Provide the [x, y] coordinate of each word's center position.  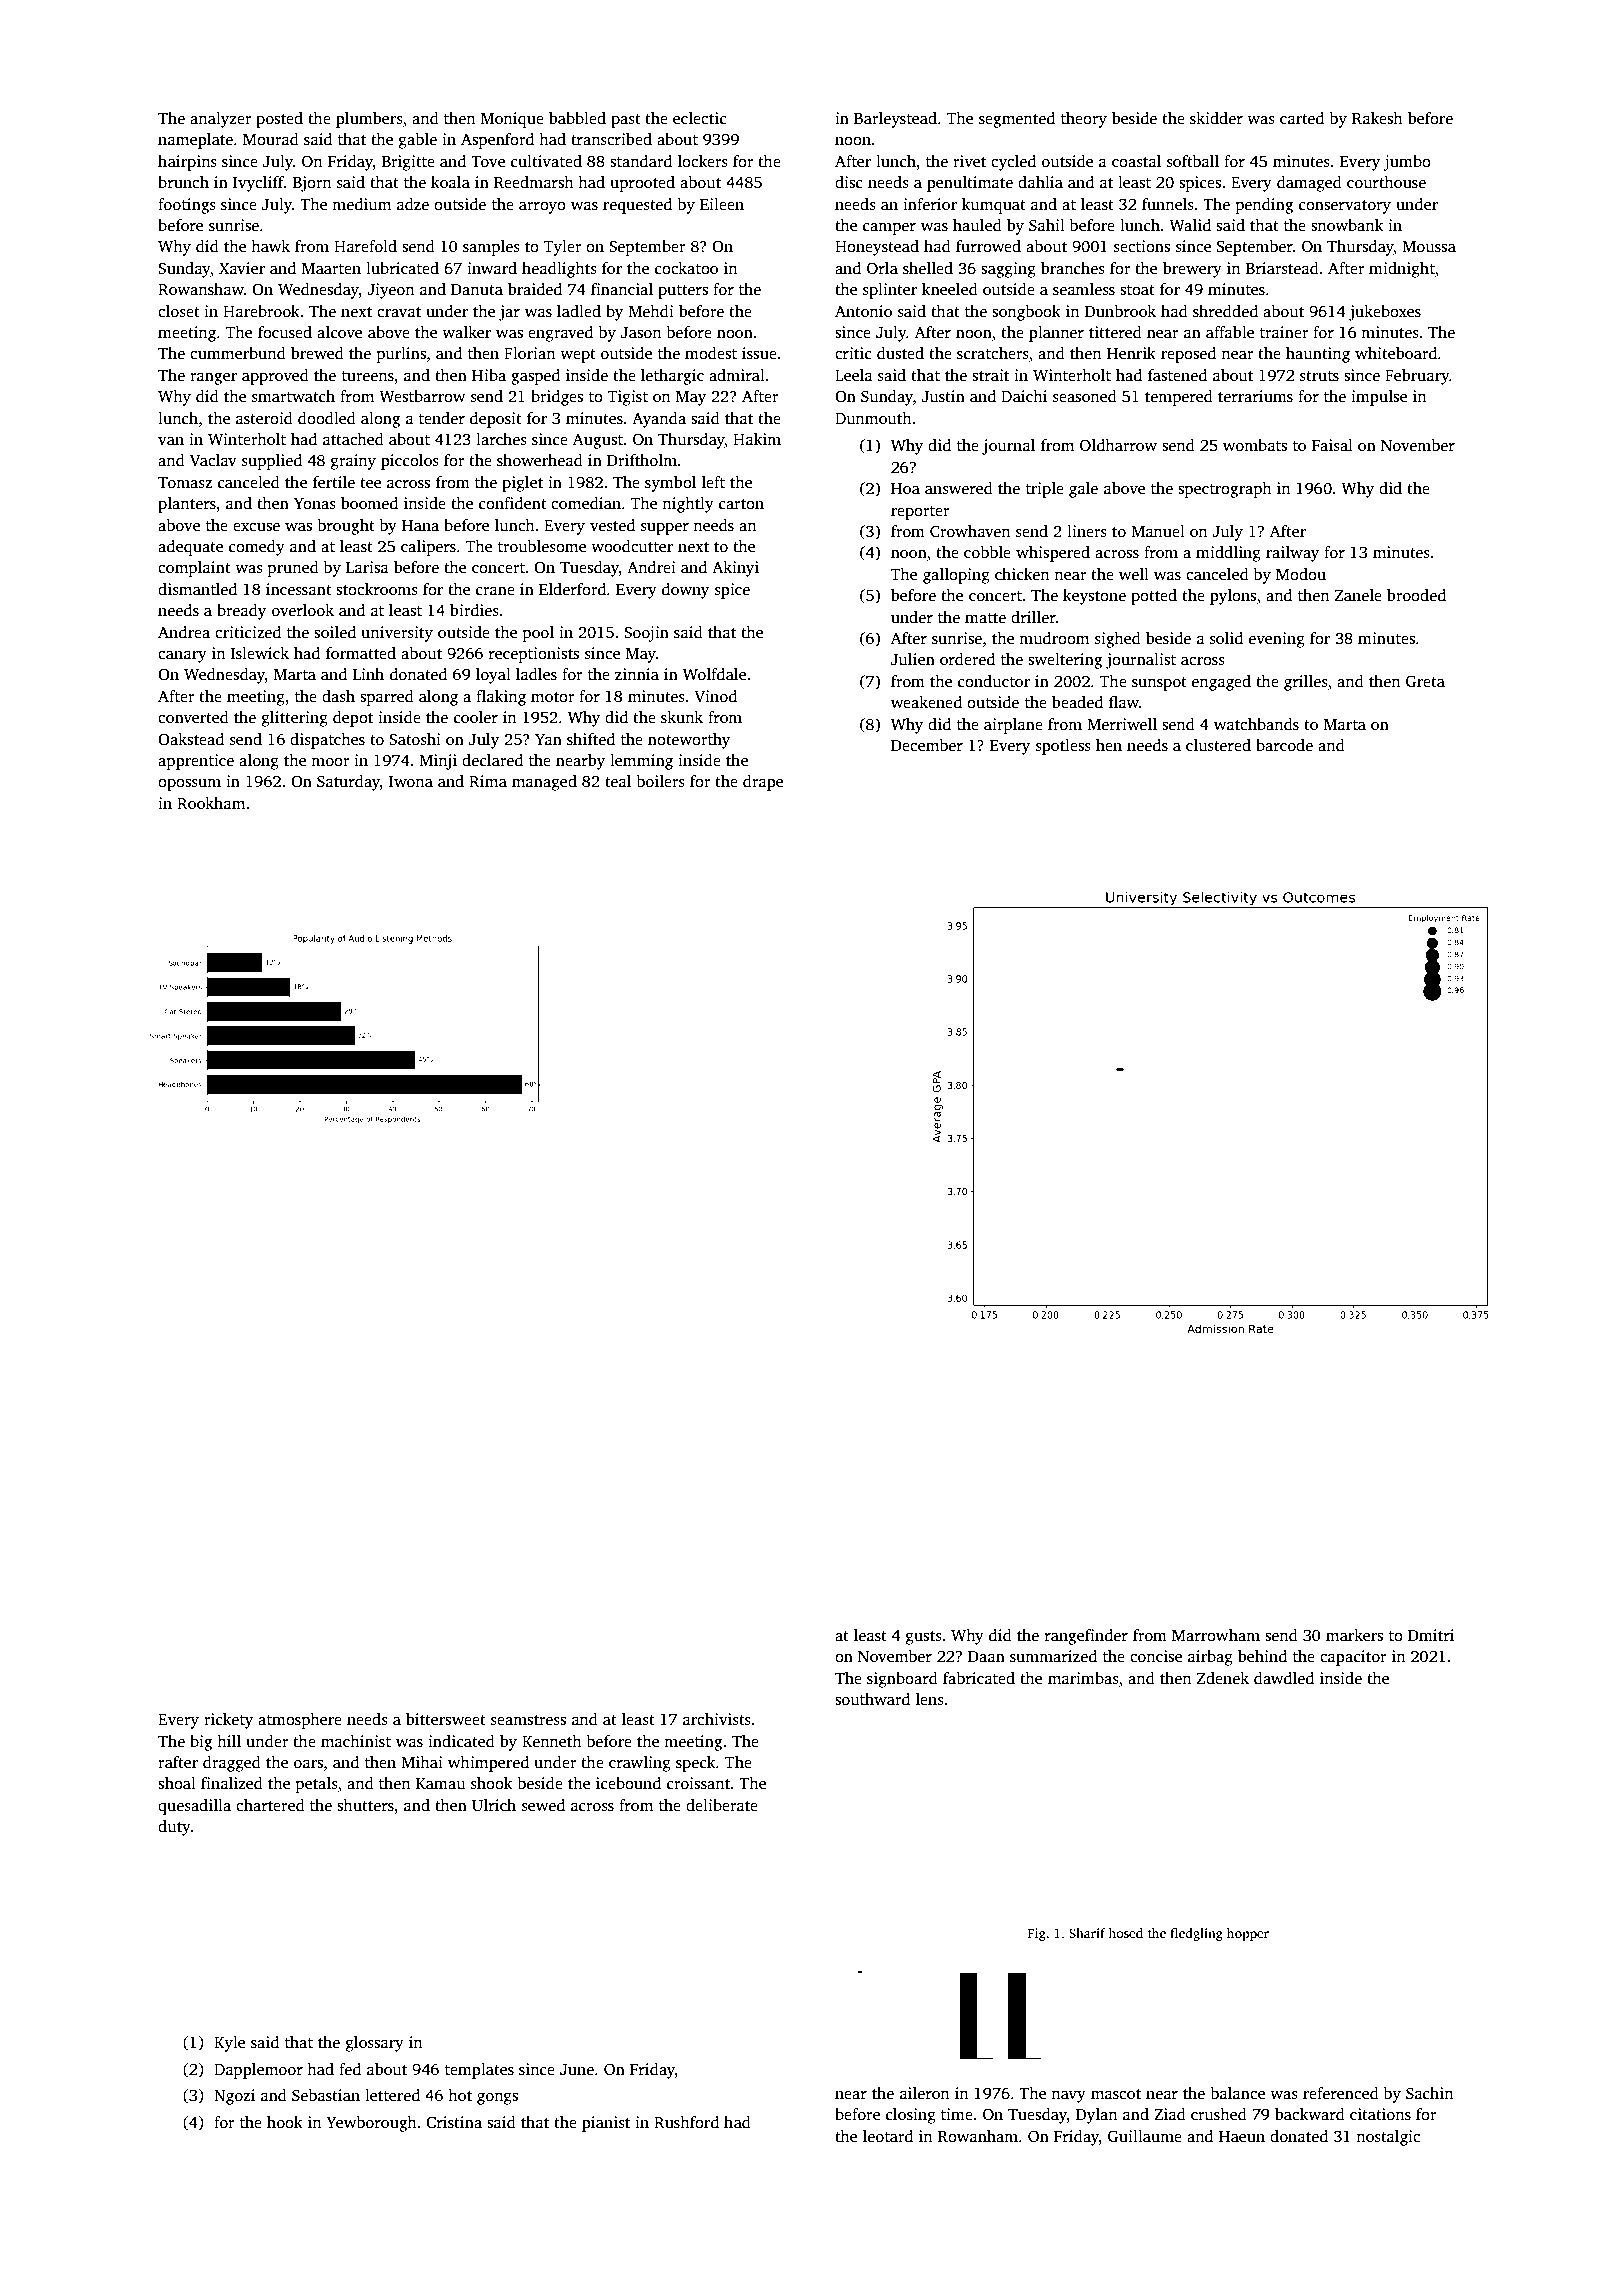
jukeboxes [1385, 313]
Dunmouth [873, 418]
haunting [1318, 355]
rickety [228, 1721]
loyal [493, 676]
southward [872, 1699]
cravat [399, 312]
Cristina [454, 2122]
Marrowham [1216, 1635]
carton [741, 504]
